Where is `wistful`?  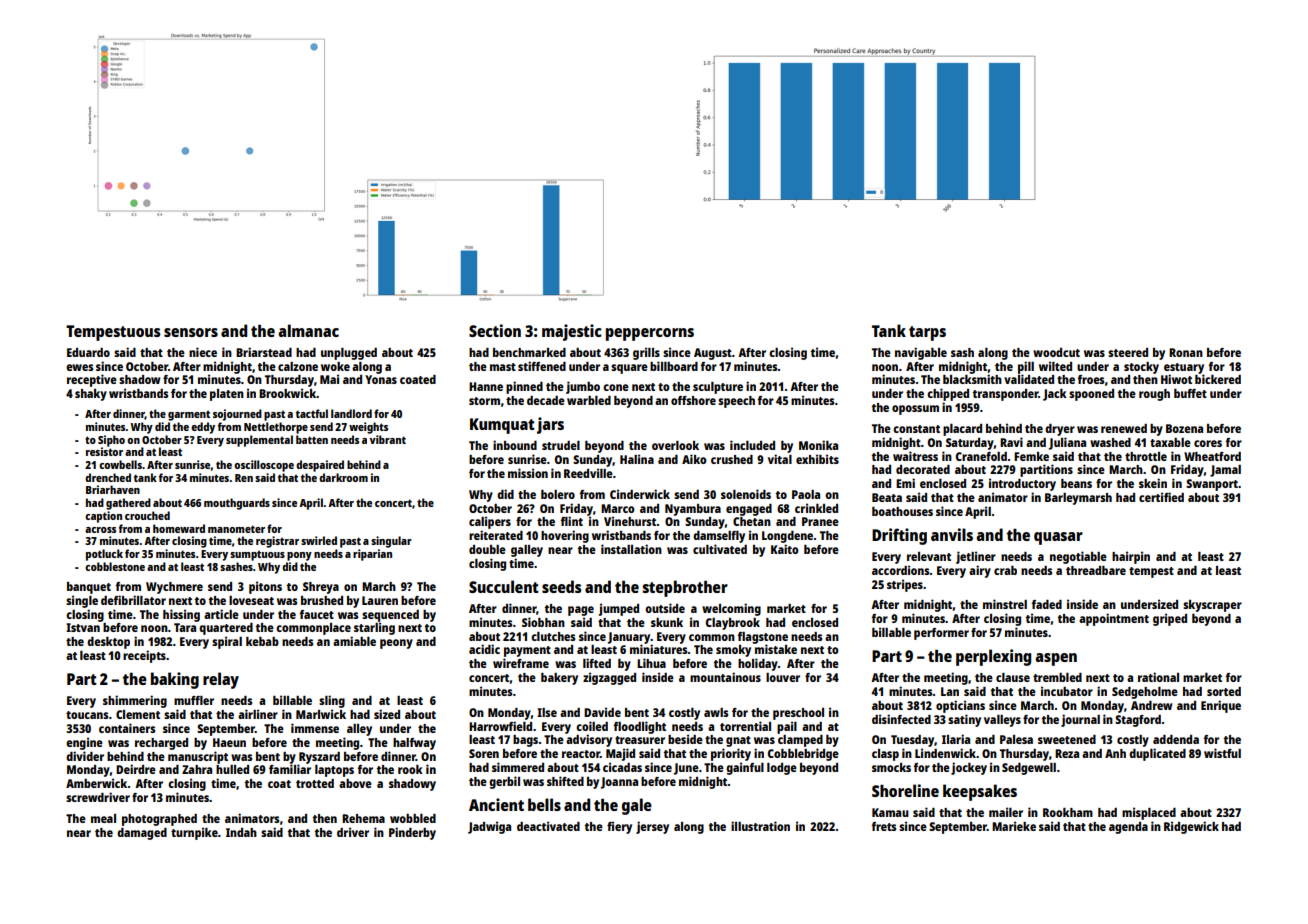
wistful is located at coordinates (1222, 753).
